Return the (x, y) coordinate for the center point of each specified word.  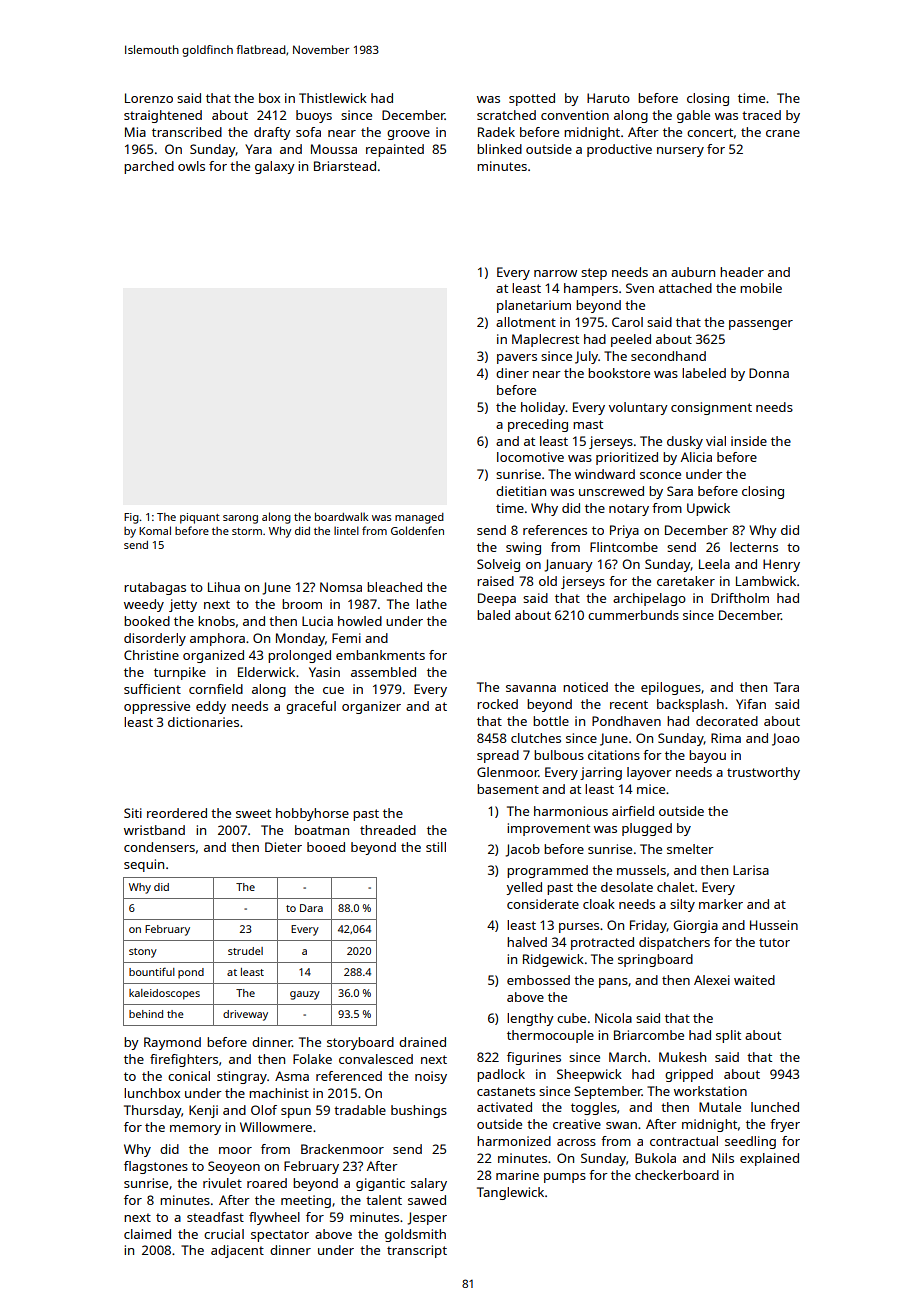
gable (693, 116)
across (576, 1142)
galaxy (275, 167)
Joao (786, 739)
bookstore (619, 373)
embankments (380, 655)
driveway (245, 1015)
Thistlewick (333, 98)
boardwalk (341, 516)
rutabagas (155, 588)
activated (504, 1107)
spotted (532, 99)
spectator (280, 1236)
